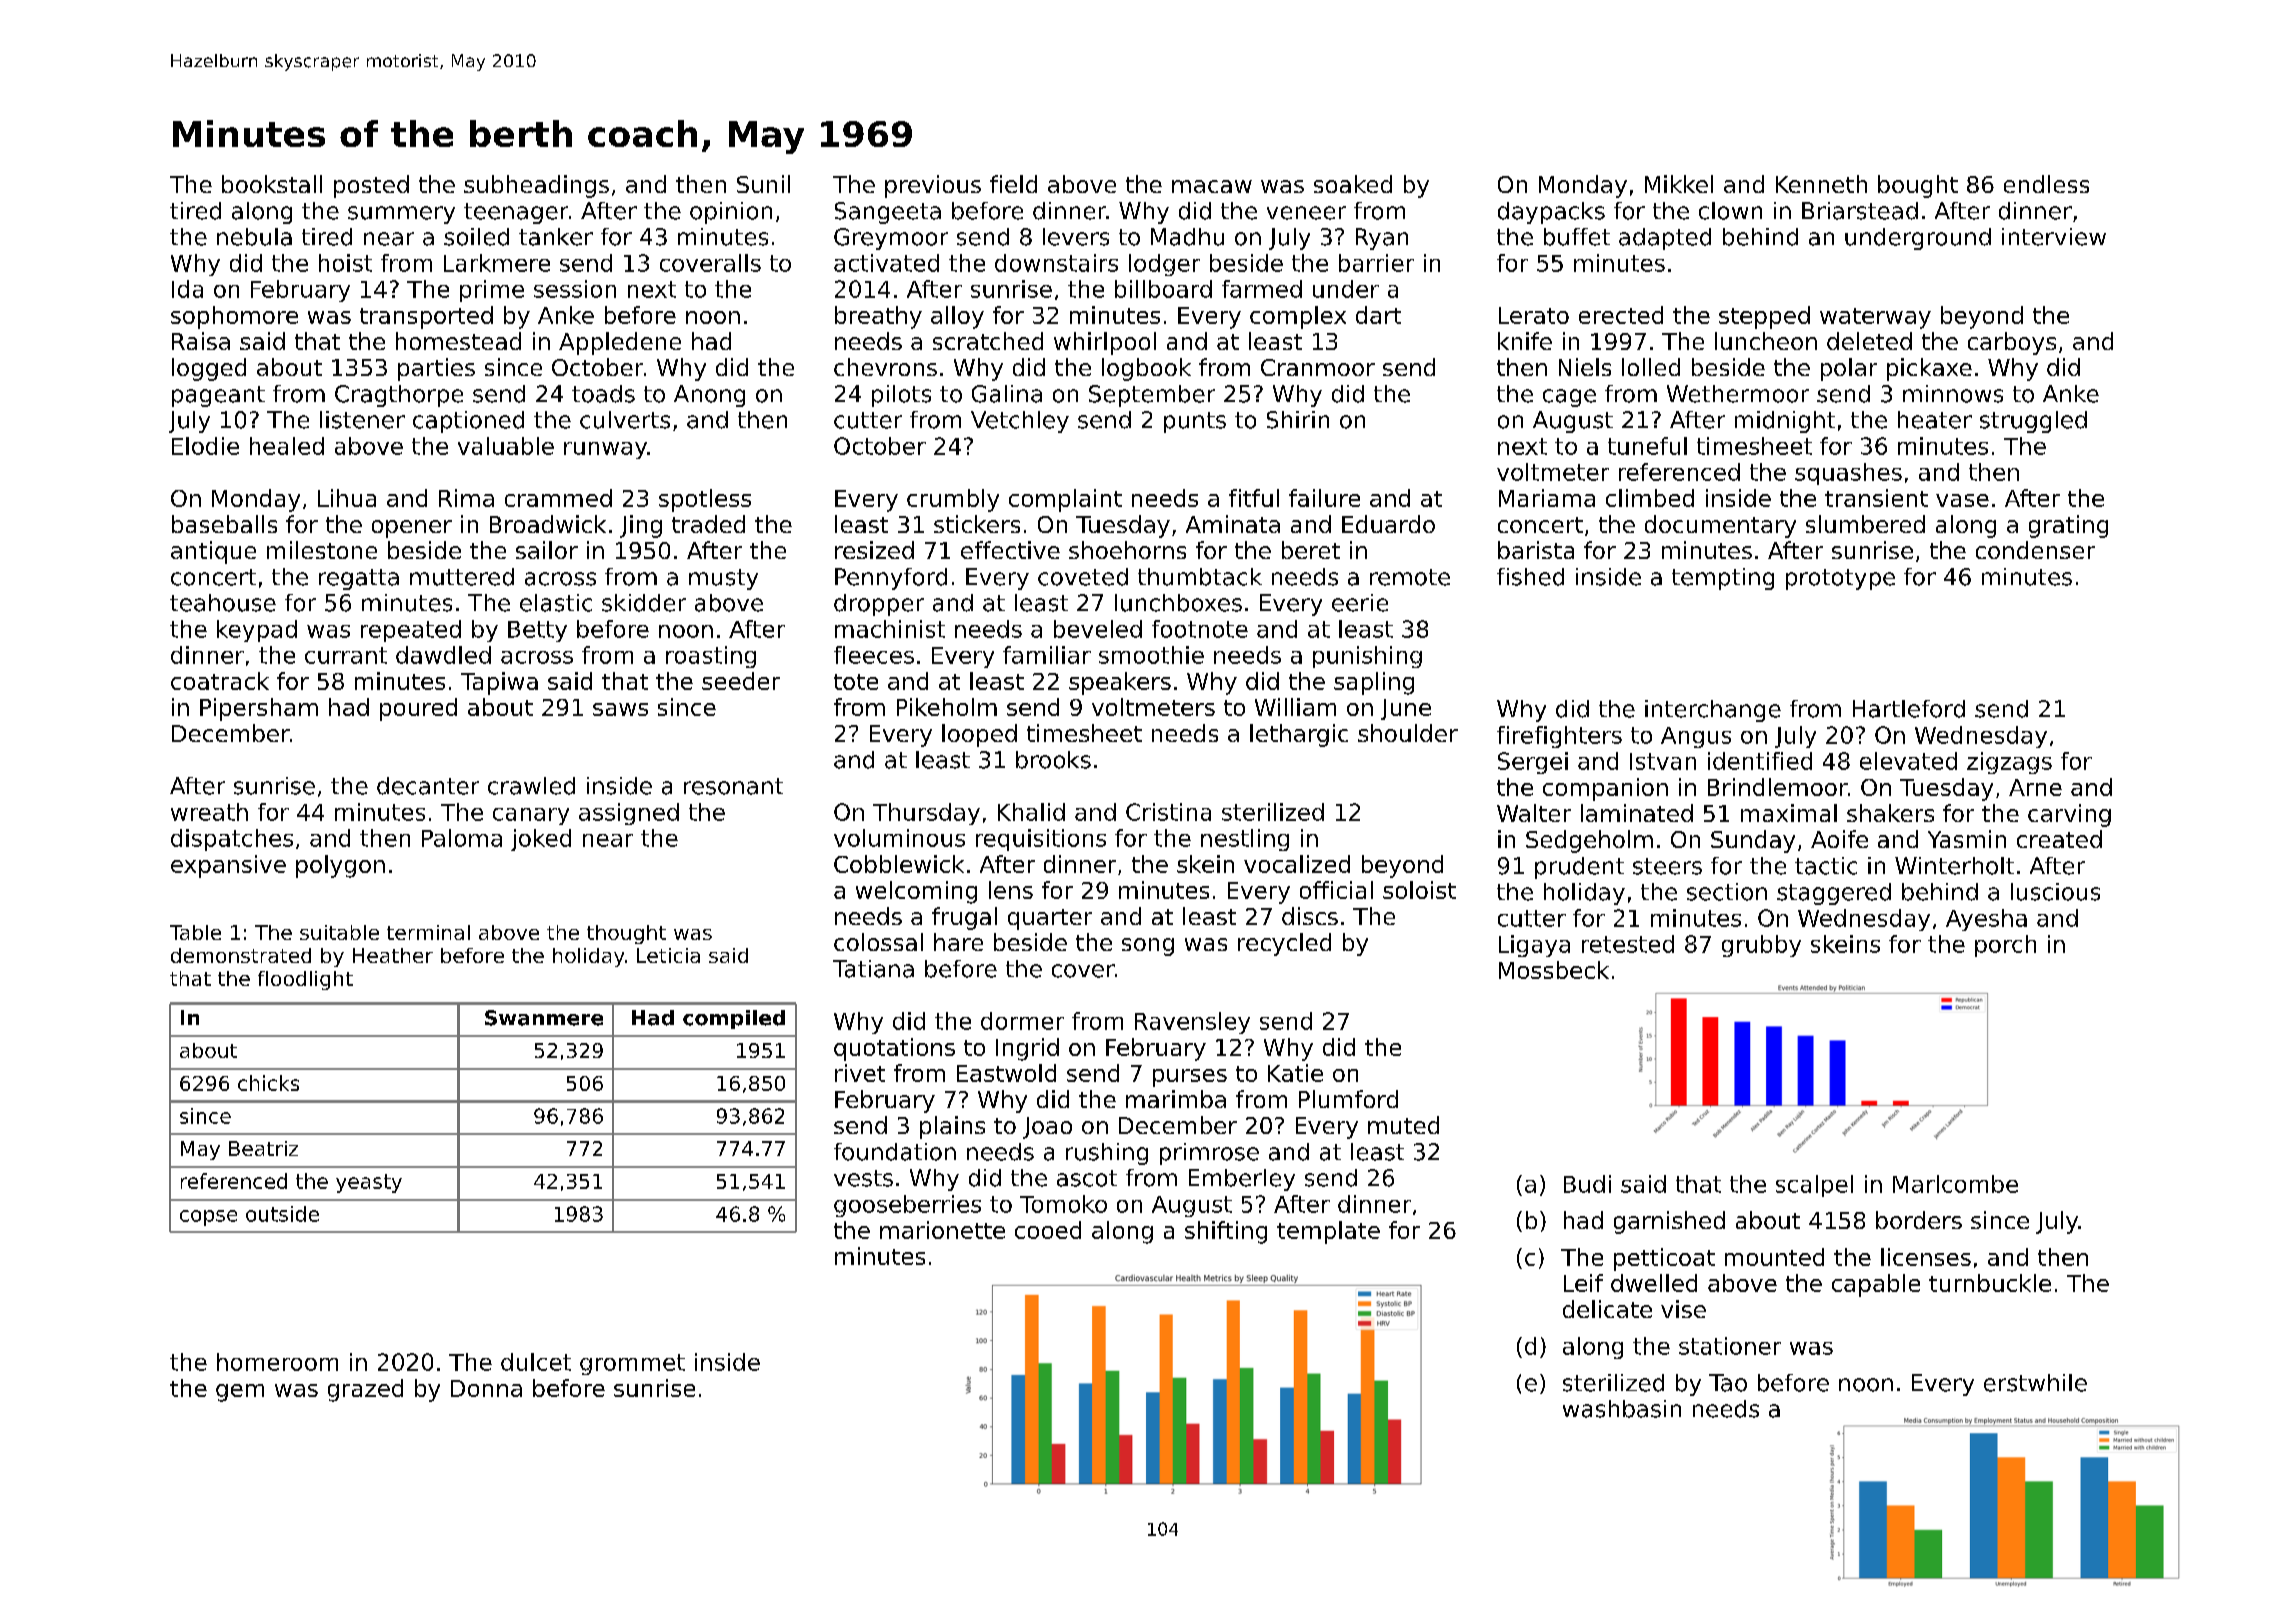 Image resolution: width=2292 pixels, height=1620 pixels. I want to click on soloist, so click(1419, 890).
